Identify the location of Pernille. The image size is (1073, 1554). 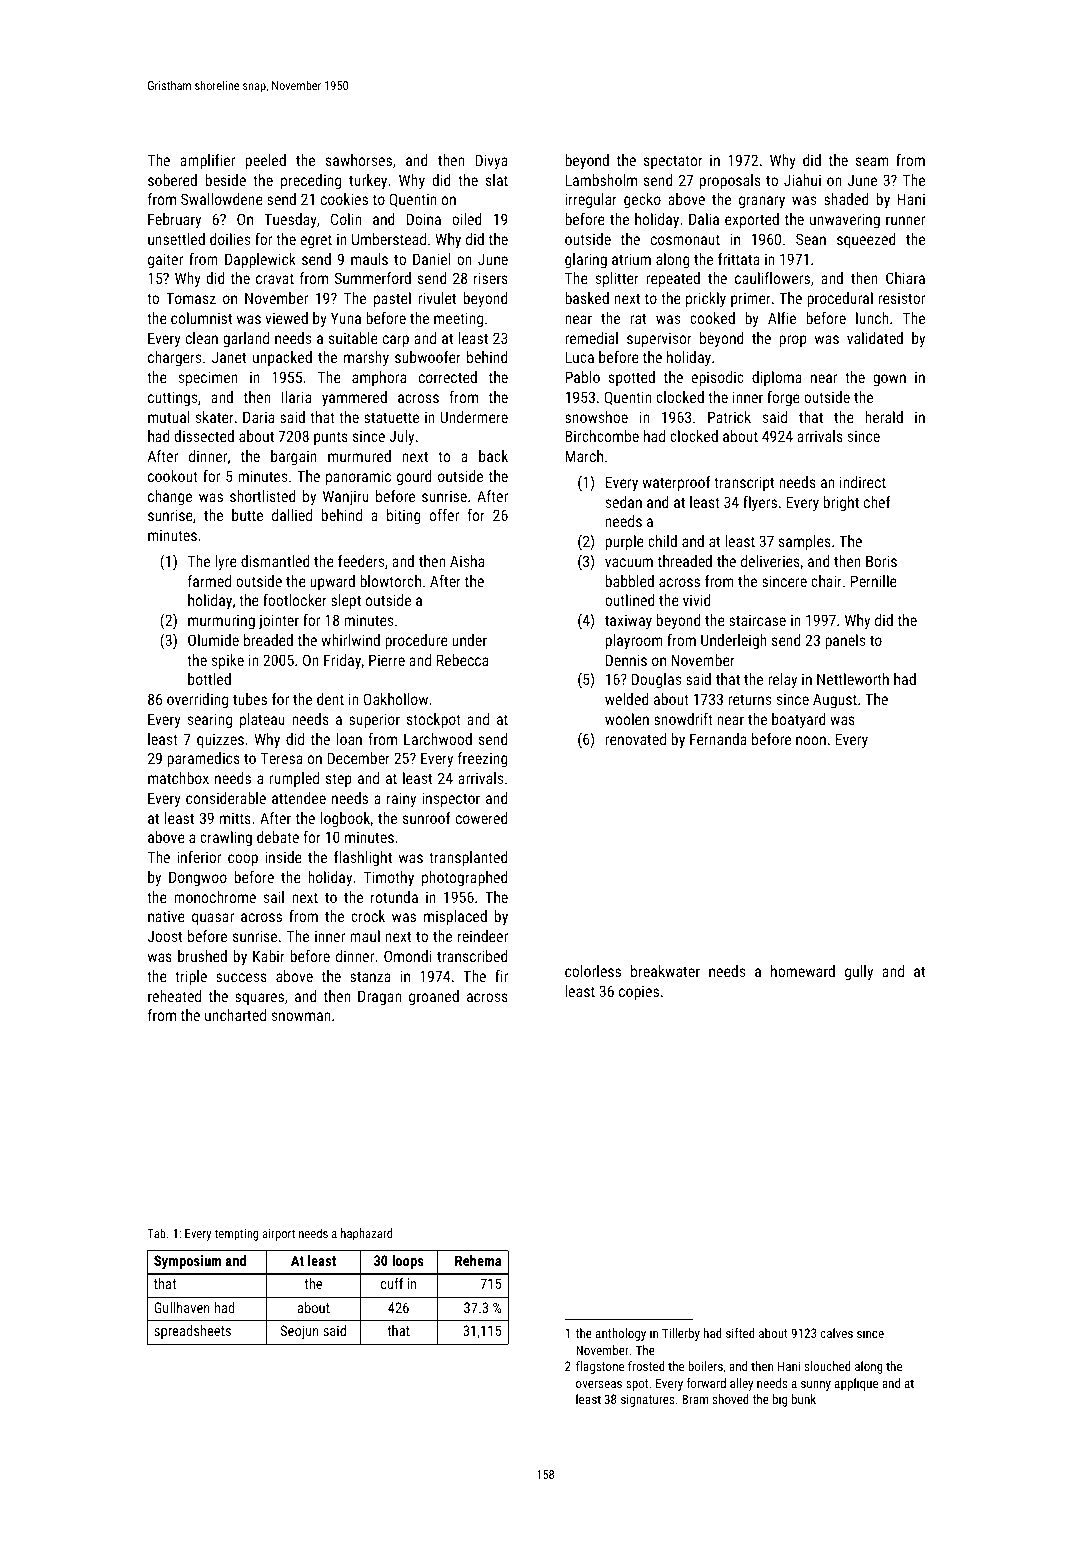
(874, 581).
